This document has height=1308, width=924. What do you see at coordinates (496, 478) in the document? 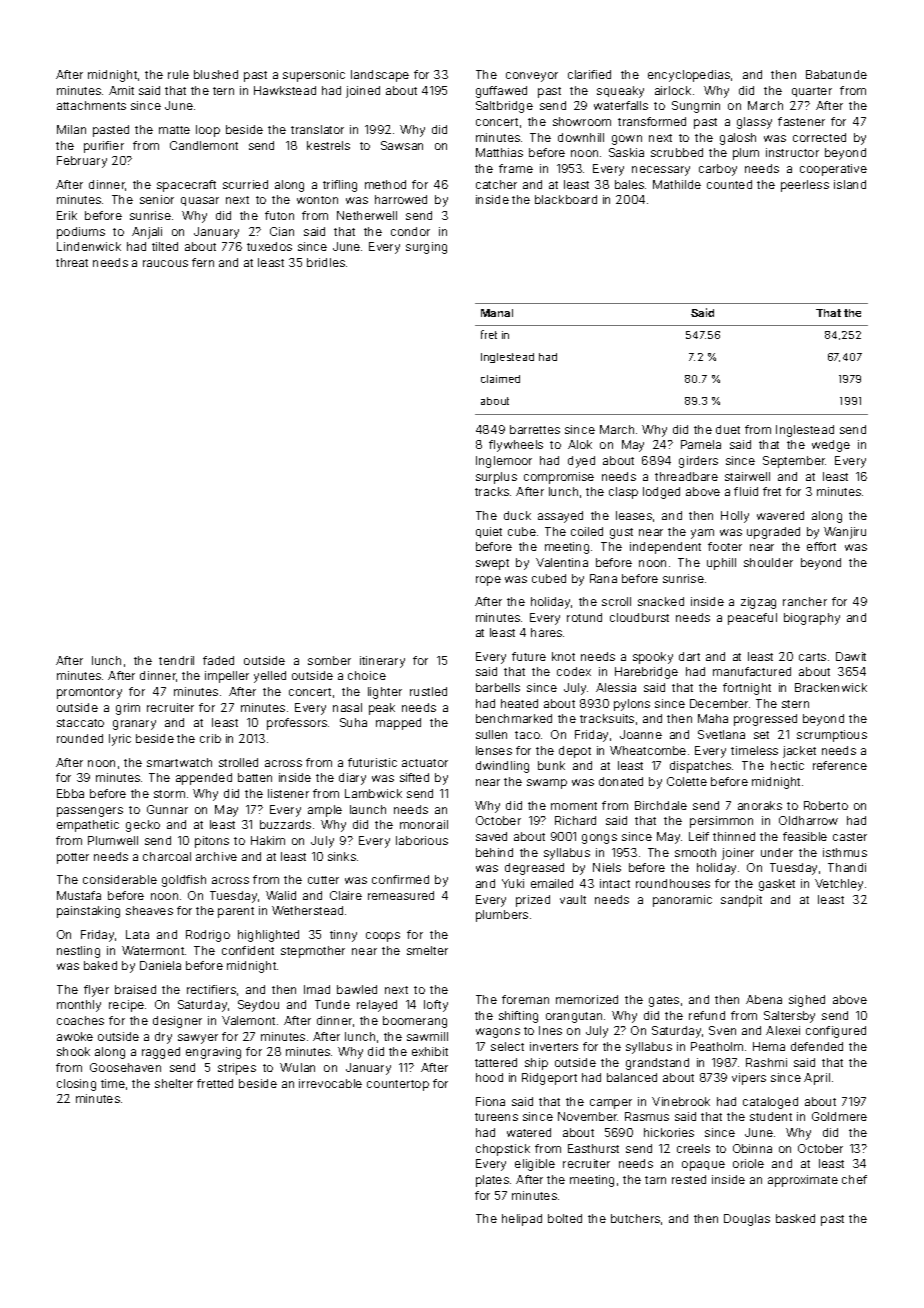
I see `surplus` at bounding box center [496, 478].
